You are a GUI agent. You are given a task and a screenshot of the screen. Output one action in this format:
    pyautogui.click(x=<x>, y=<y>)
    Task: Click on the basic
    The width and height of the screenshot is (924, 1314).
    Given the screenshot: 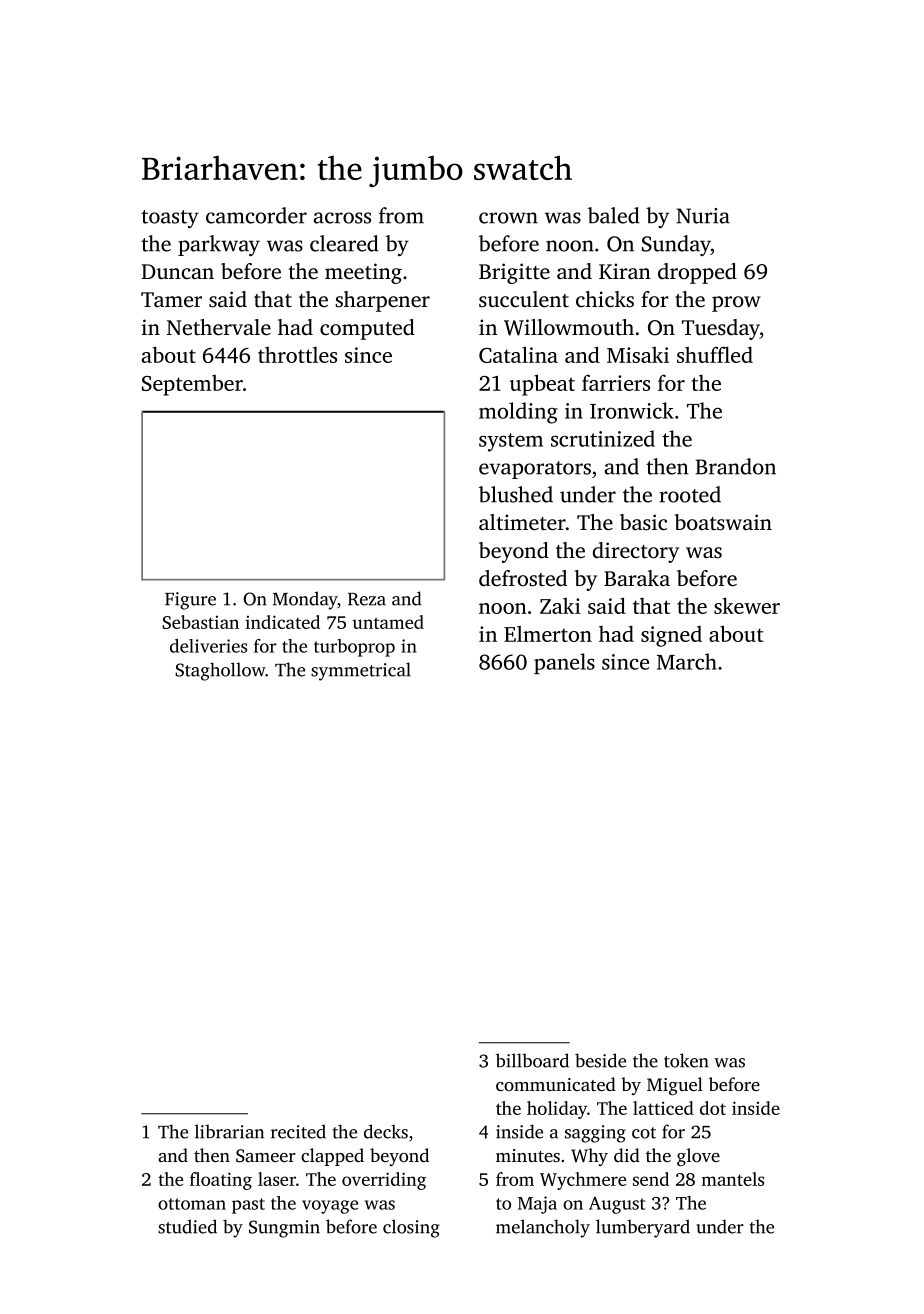 What is the action you would take?
    pyautogui.click(x=643, y=522)
